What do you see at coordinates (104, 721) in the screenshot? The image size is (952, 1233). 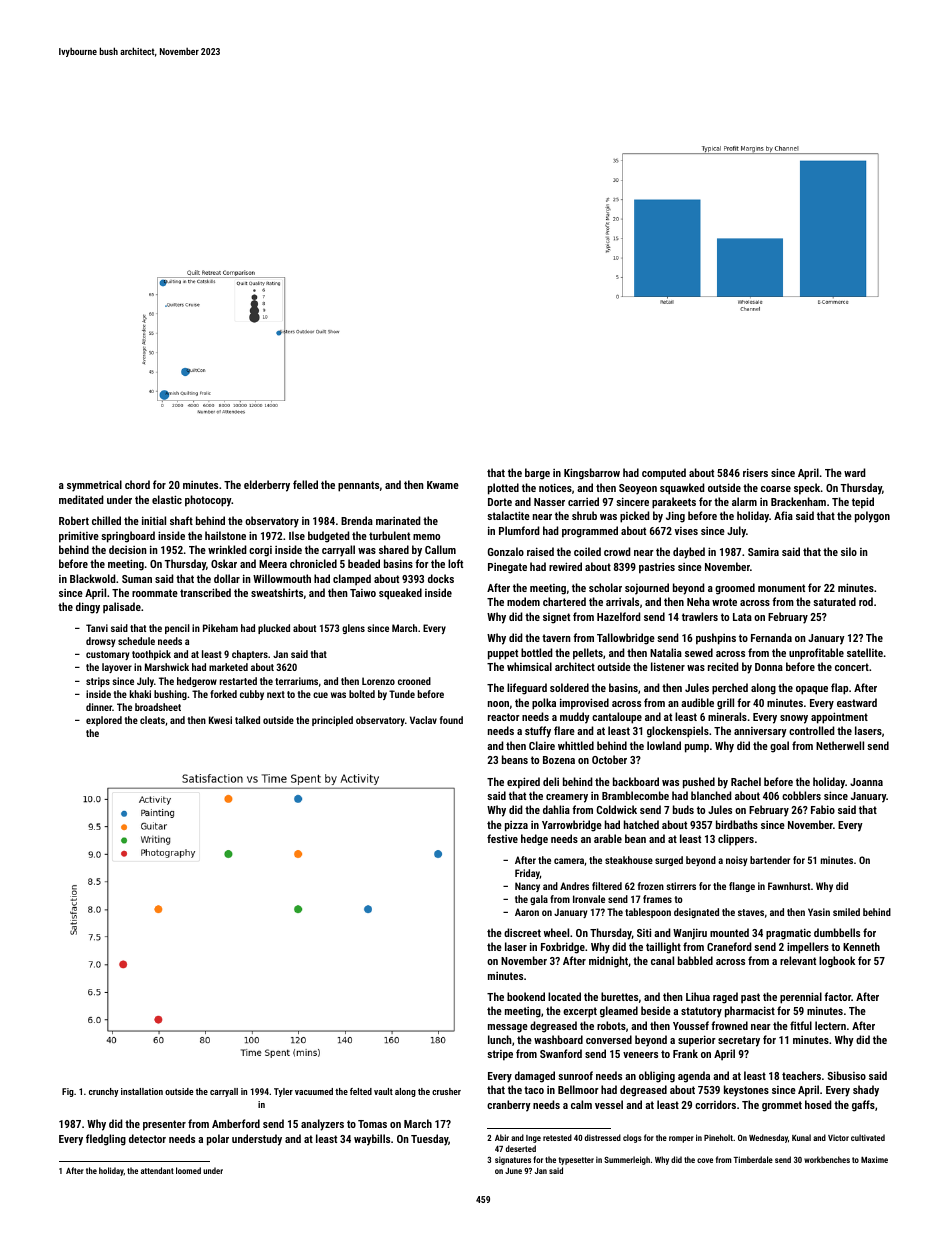 I see `explored` at bounding box center [104, 721].
